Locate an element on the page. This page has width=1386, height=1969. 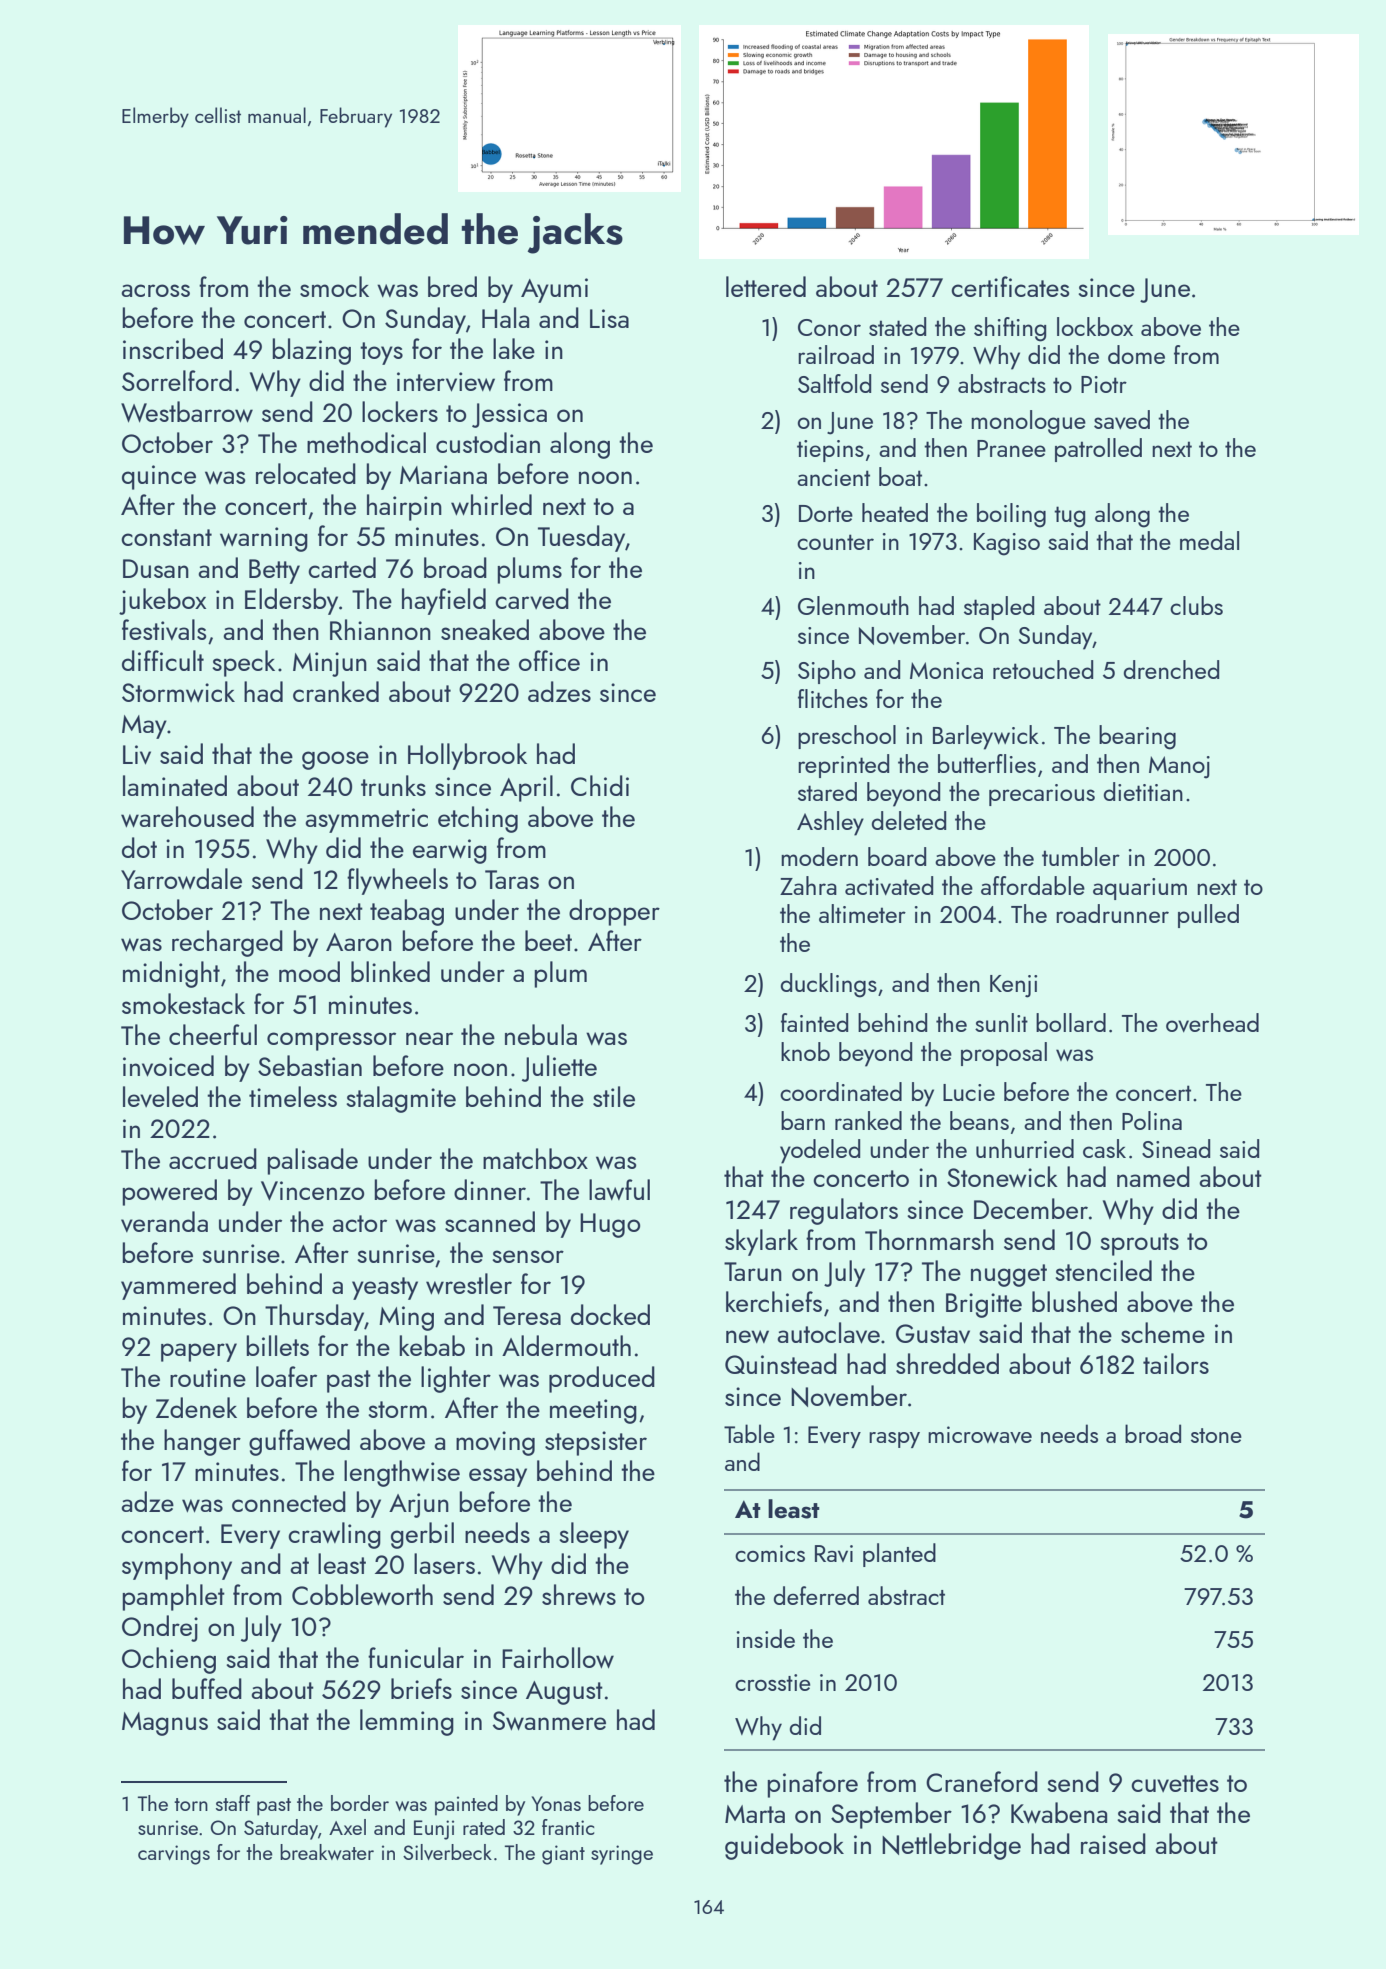
Minjun is located at coordinates (330, 664).
